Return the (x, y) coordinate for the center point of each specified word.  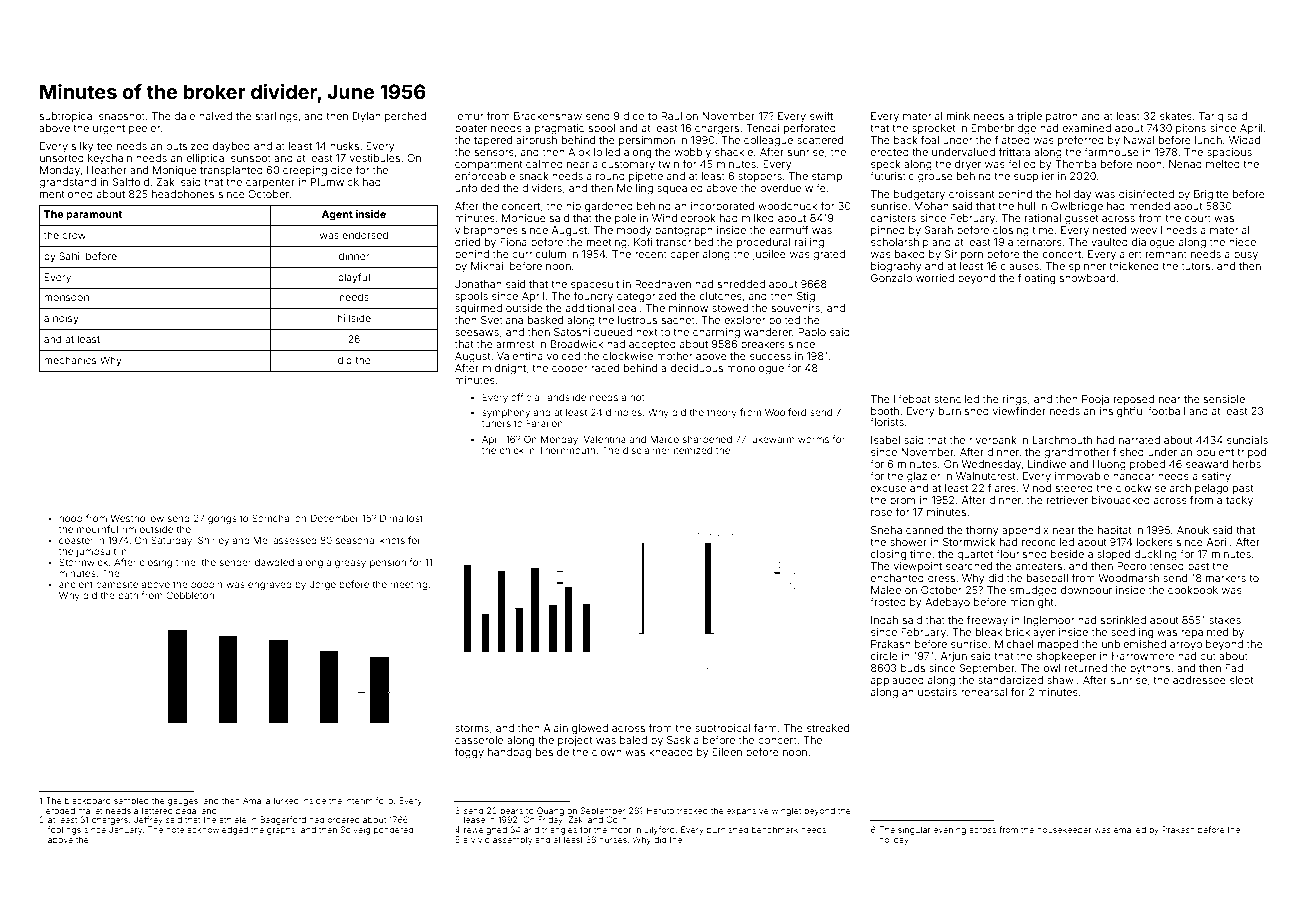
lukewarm (772, 439)
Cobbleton (190, 595)
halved (215, 116)
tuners (496, 423)
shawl (1061, 680)
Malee (886, 590)
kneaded (671, 752)
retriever (1067, 500)
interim (359, 800)
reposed (1134, 400)
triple (1029, 117)
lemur (469, 116)
